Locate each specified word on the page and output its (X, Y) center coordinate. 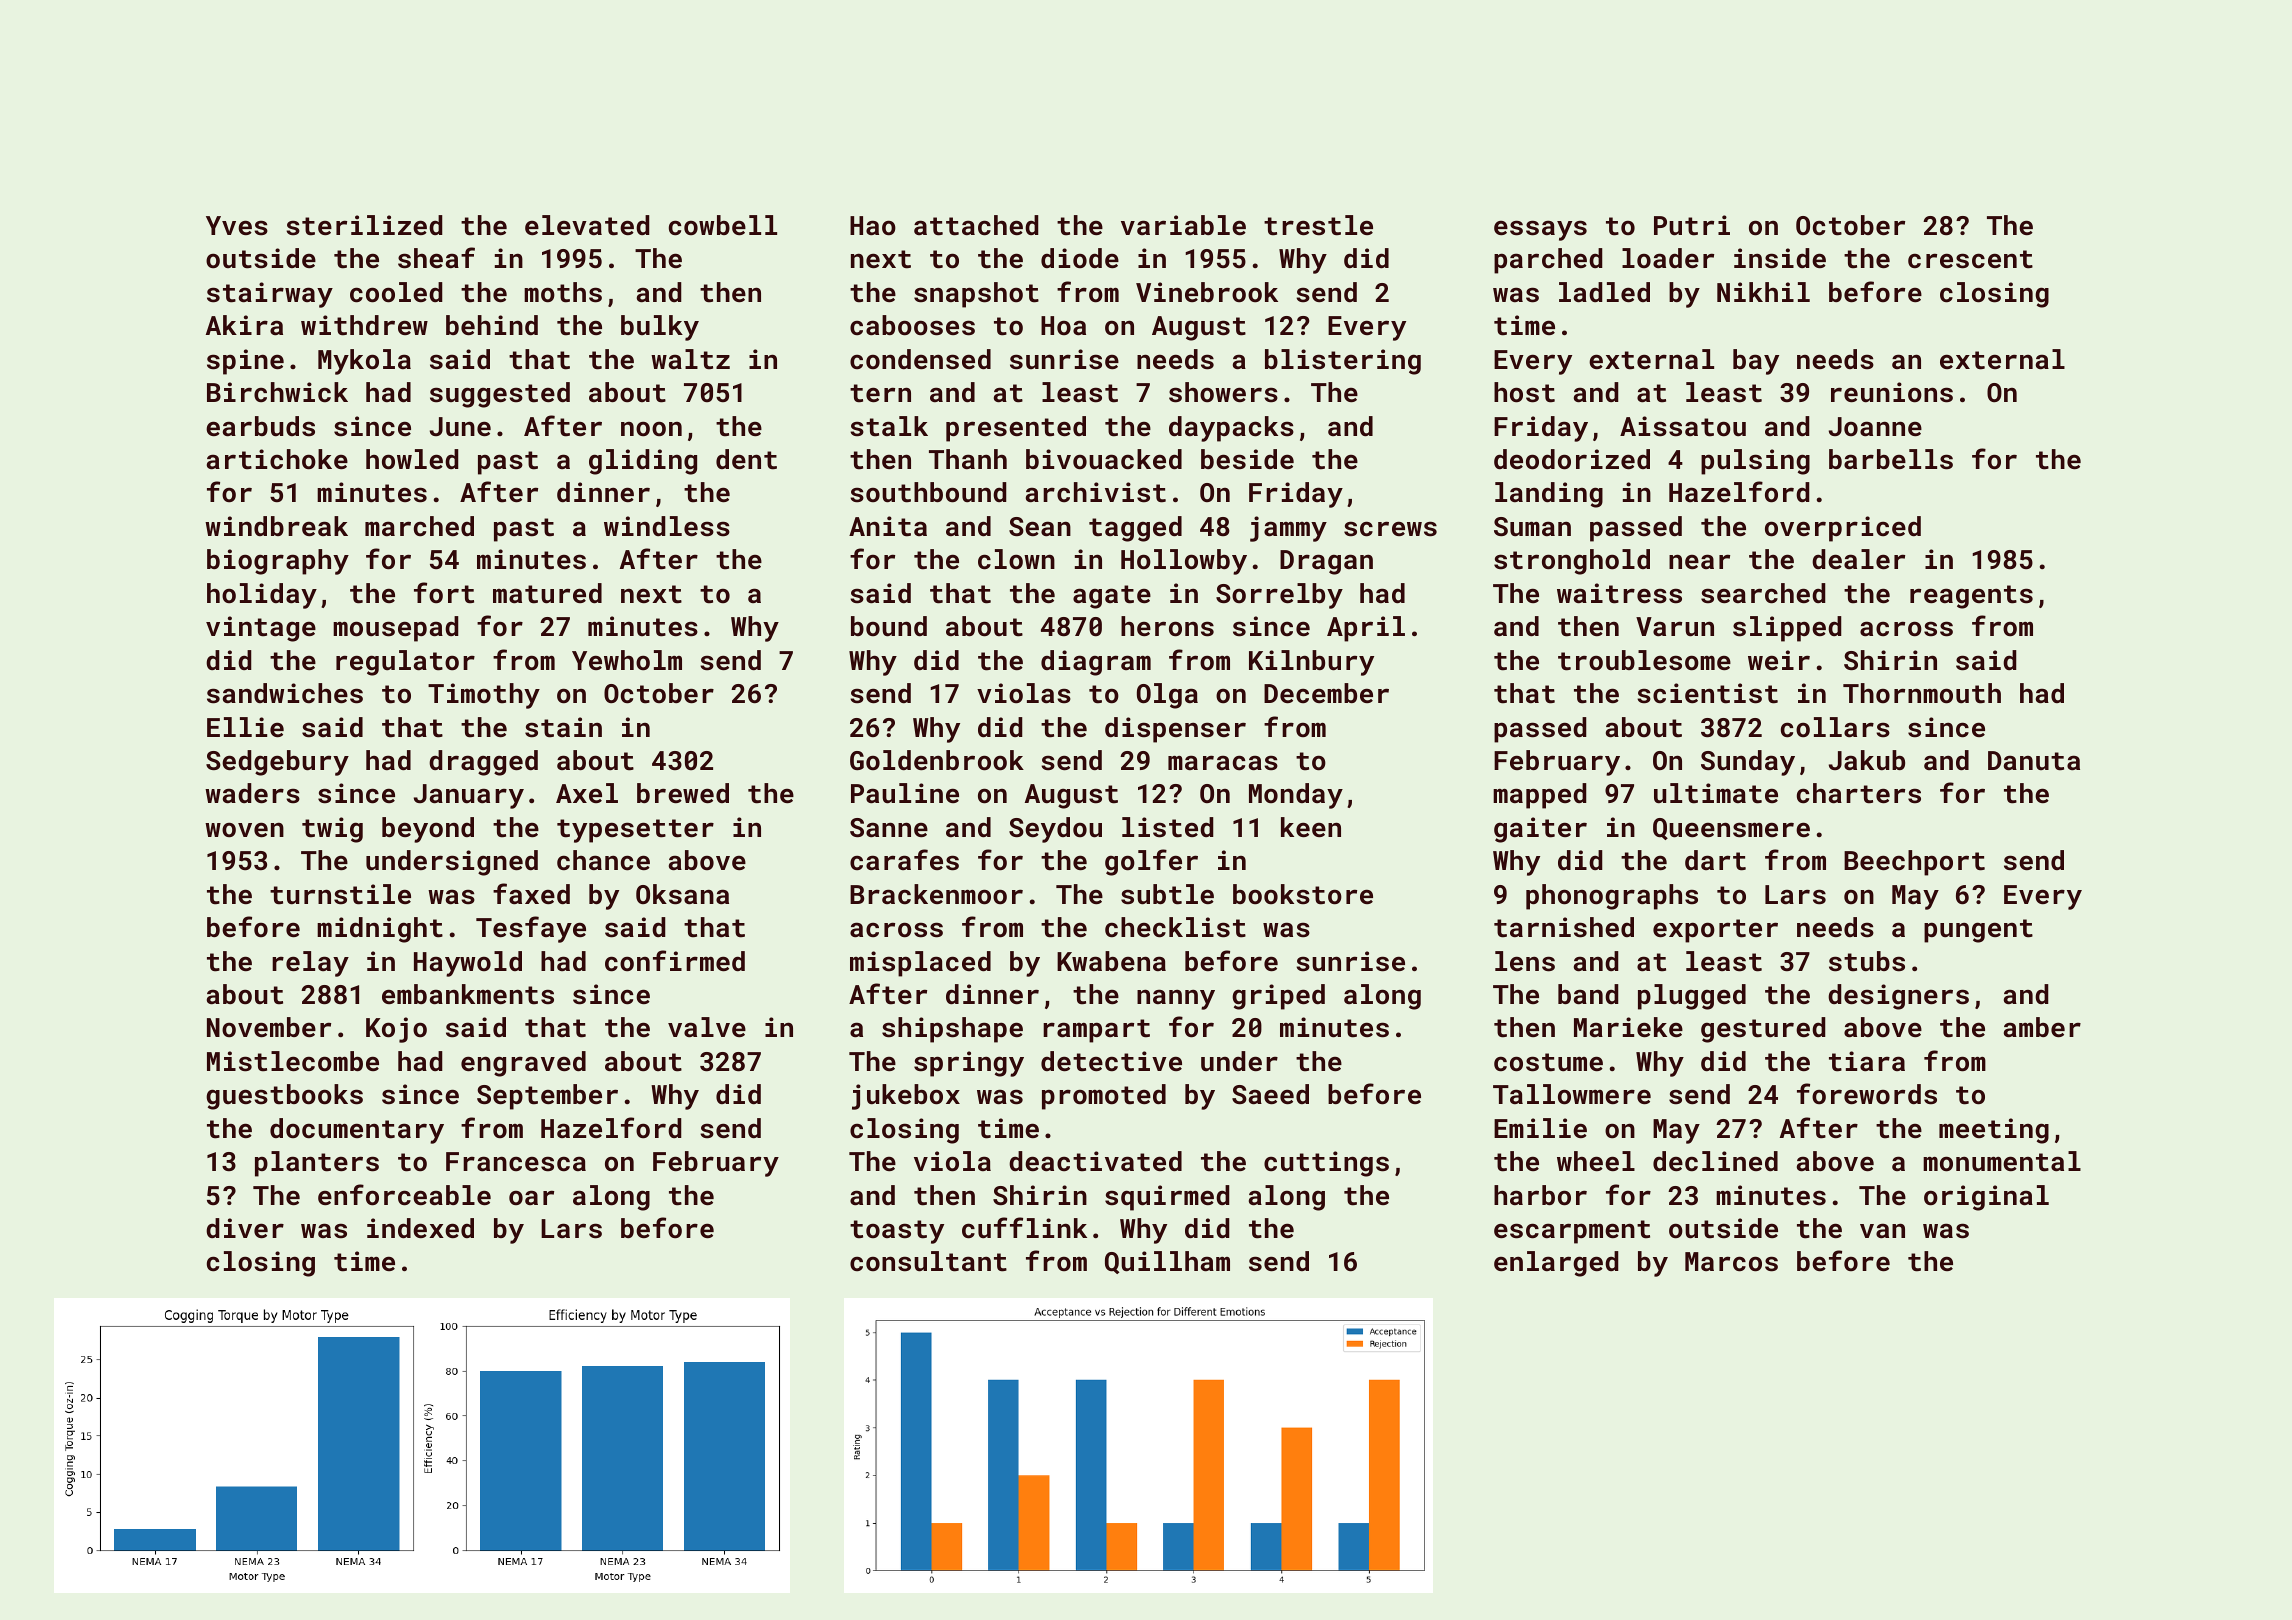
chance (603, 860)
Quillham (1167, 1262)
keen (1311, 827)
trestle (1318, 225)
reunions (1892, 392)
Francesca (516, 1162)
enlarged (1556, 1264)
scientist (1707, 693)
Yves (237, 226)
